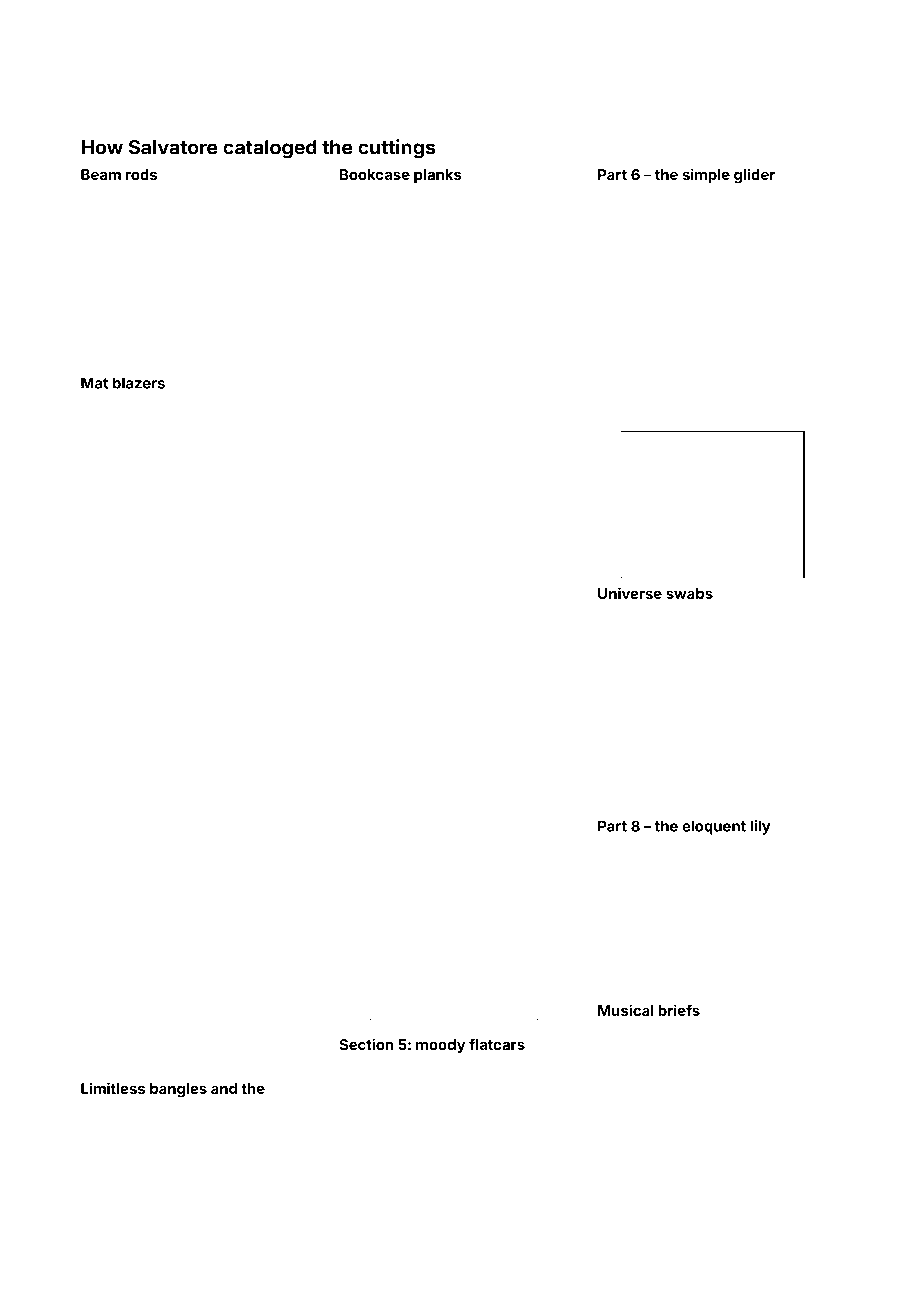 Image resolution: width=908 pixels, height=1316 pixels. What do you see at coordinates (612, 673) in the screenshot?
I see `tavern` at bounding box center [612, 673].
